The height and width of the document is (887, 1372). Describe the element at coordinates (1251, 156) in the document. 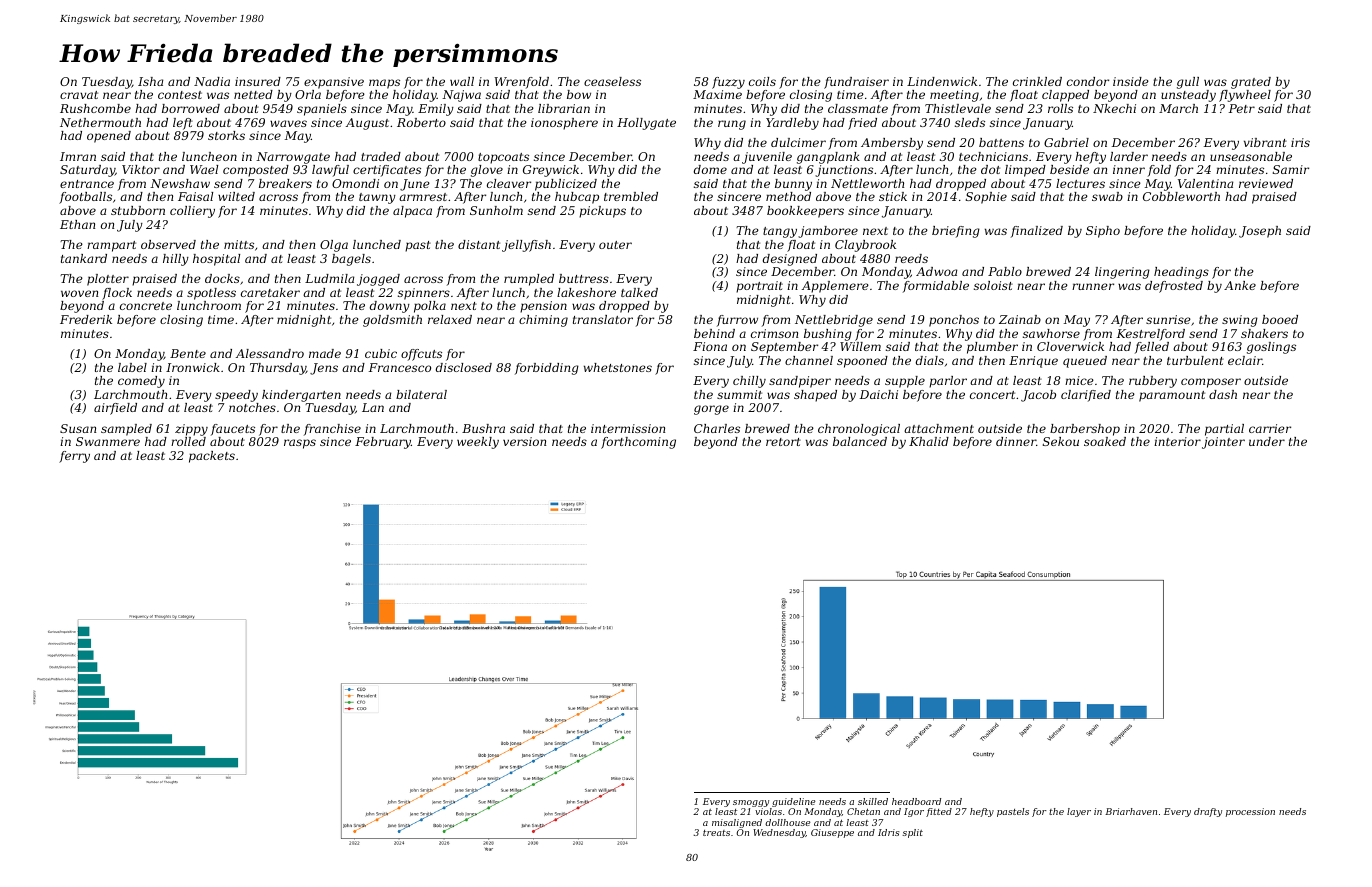

I see `unseasonable` at that location.
